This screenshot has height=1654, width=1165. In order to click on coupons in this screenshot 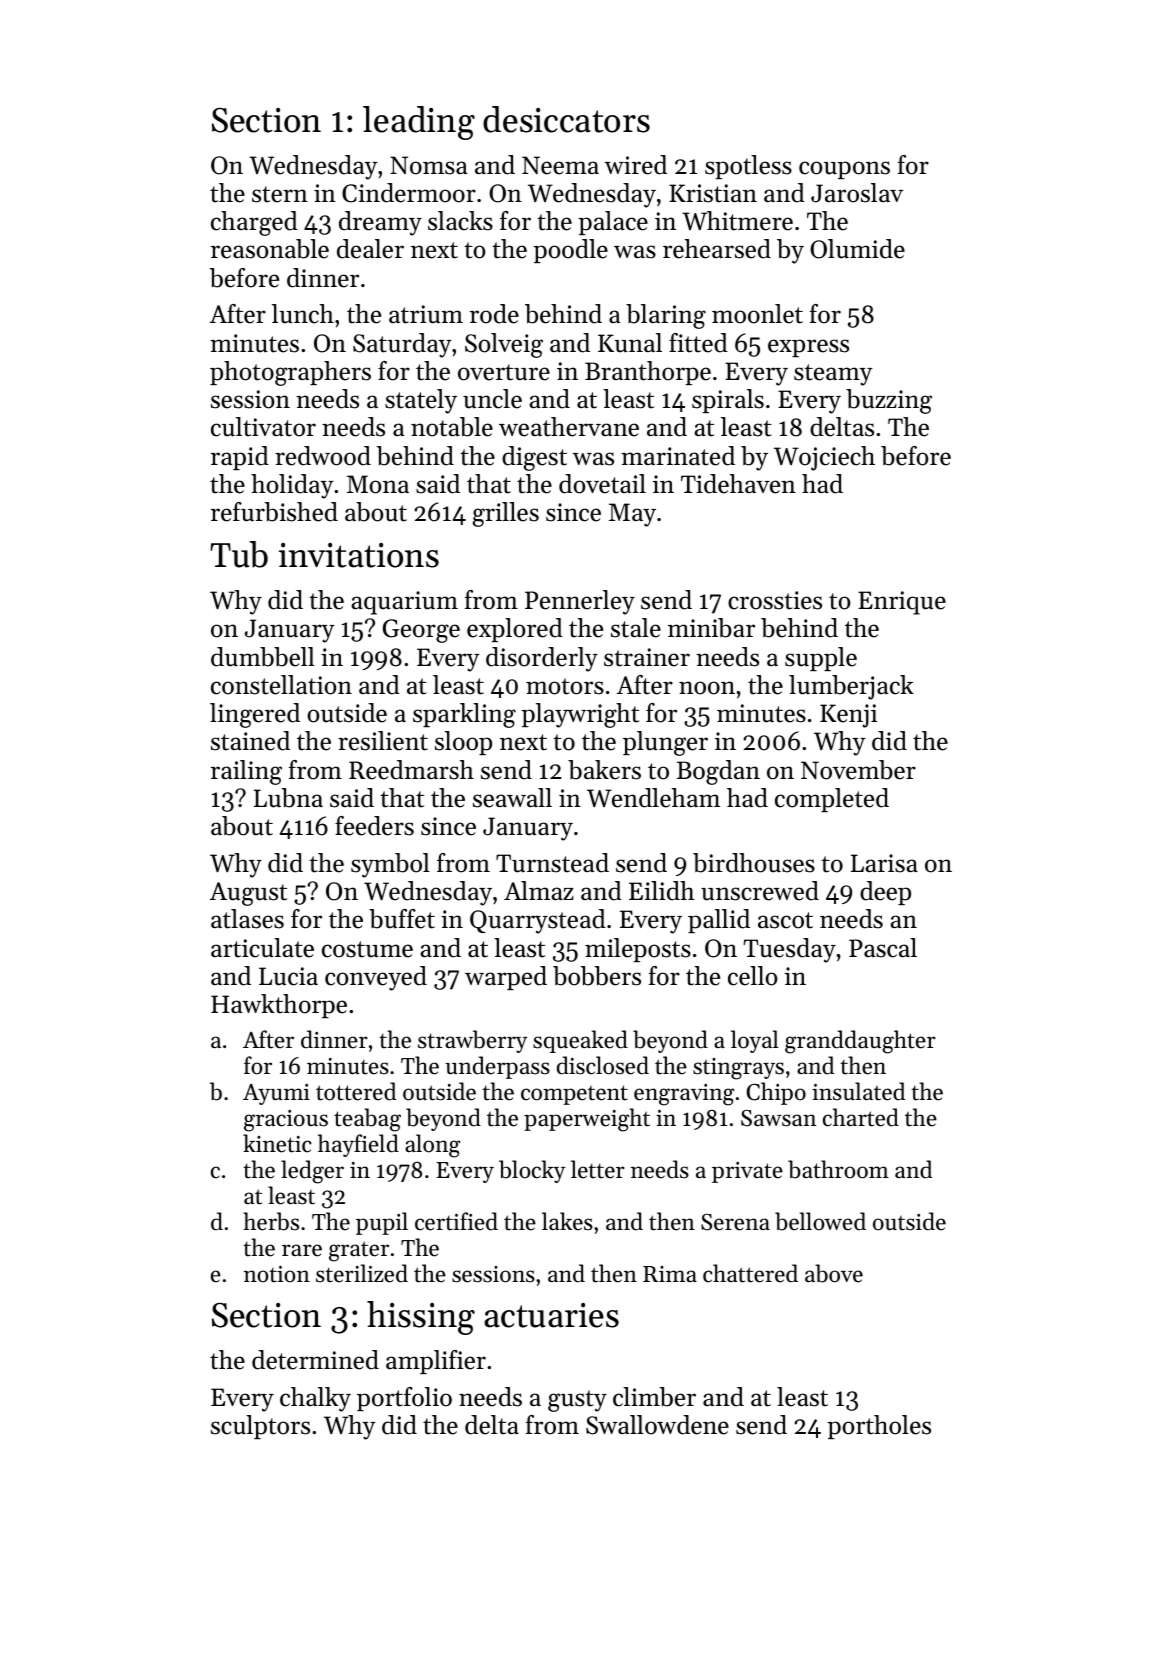, I will do `click(844, 170)`.
